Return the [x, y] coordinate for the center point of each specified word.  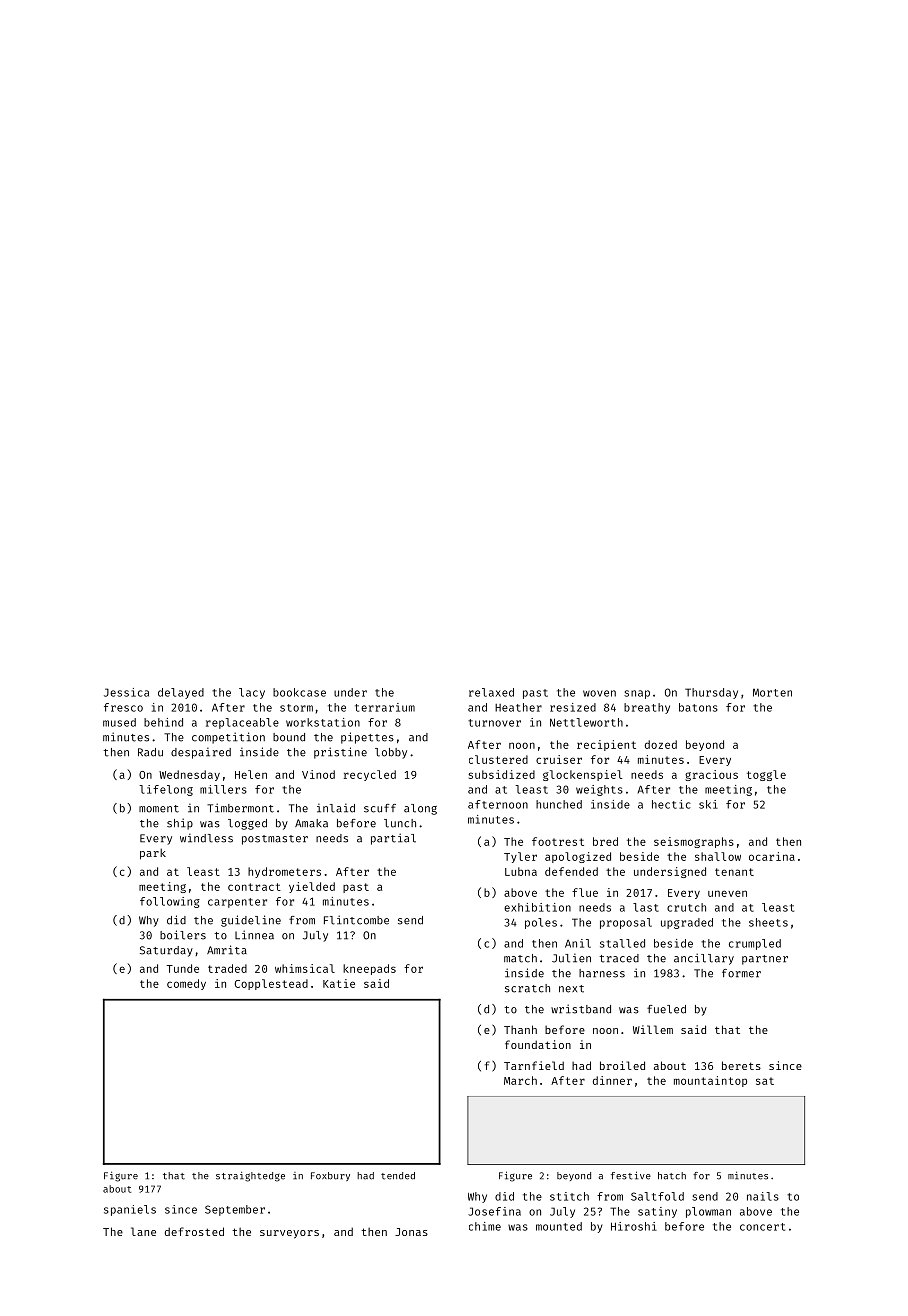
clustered [498, 759]
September [235, 1210]
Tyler [520, 857]
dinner [612, 1080]
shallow [718, 856]
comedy [186, 984]
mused [119, 722]
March [520, 1080]
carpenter [237, 903]
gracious [711, 775]
